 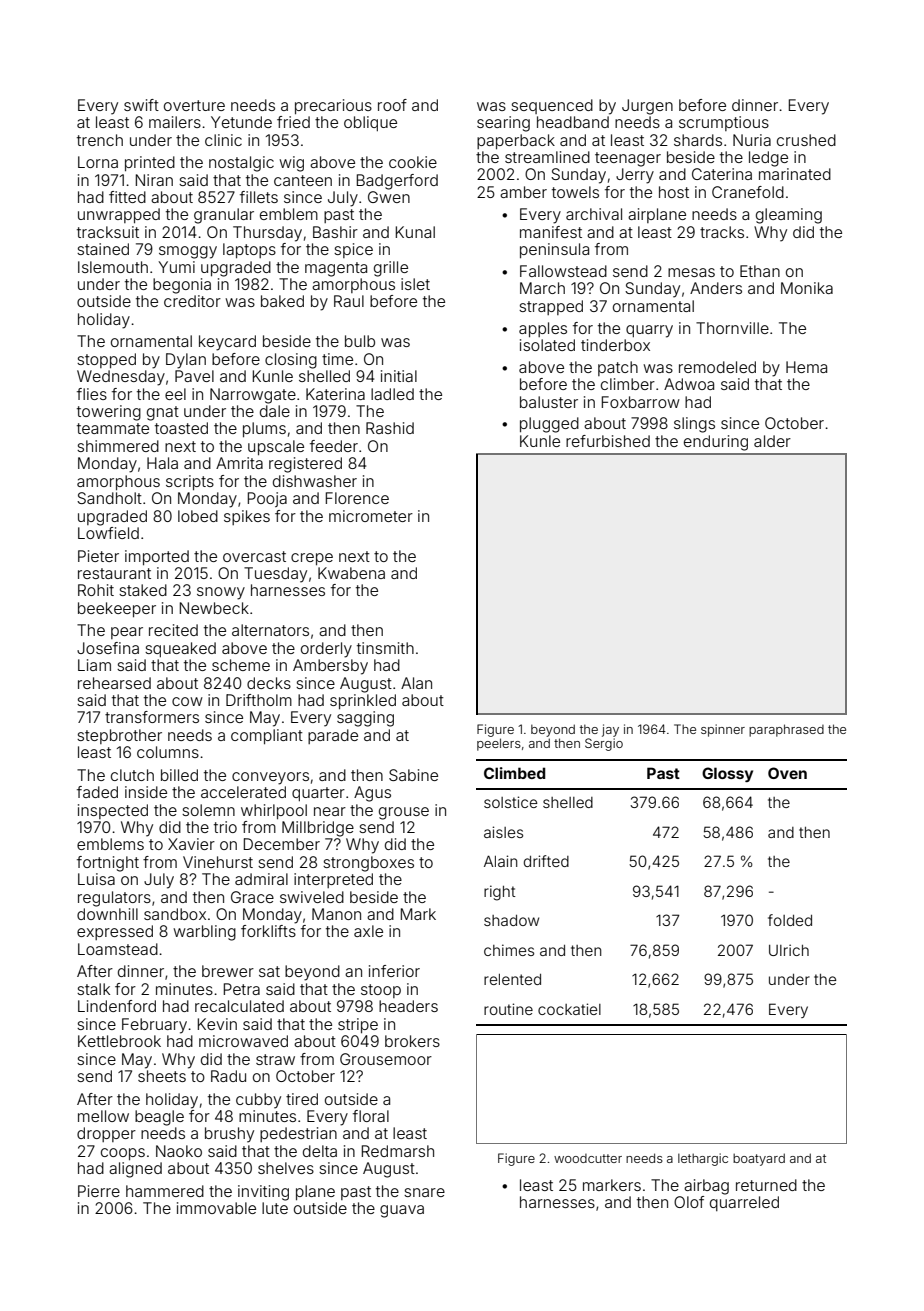 I want to click on streamlined, so click(x=547, y=157).
